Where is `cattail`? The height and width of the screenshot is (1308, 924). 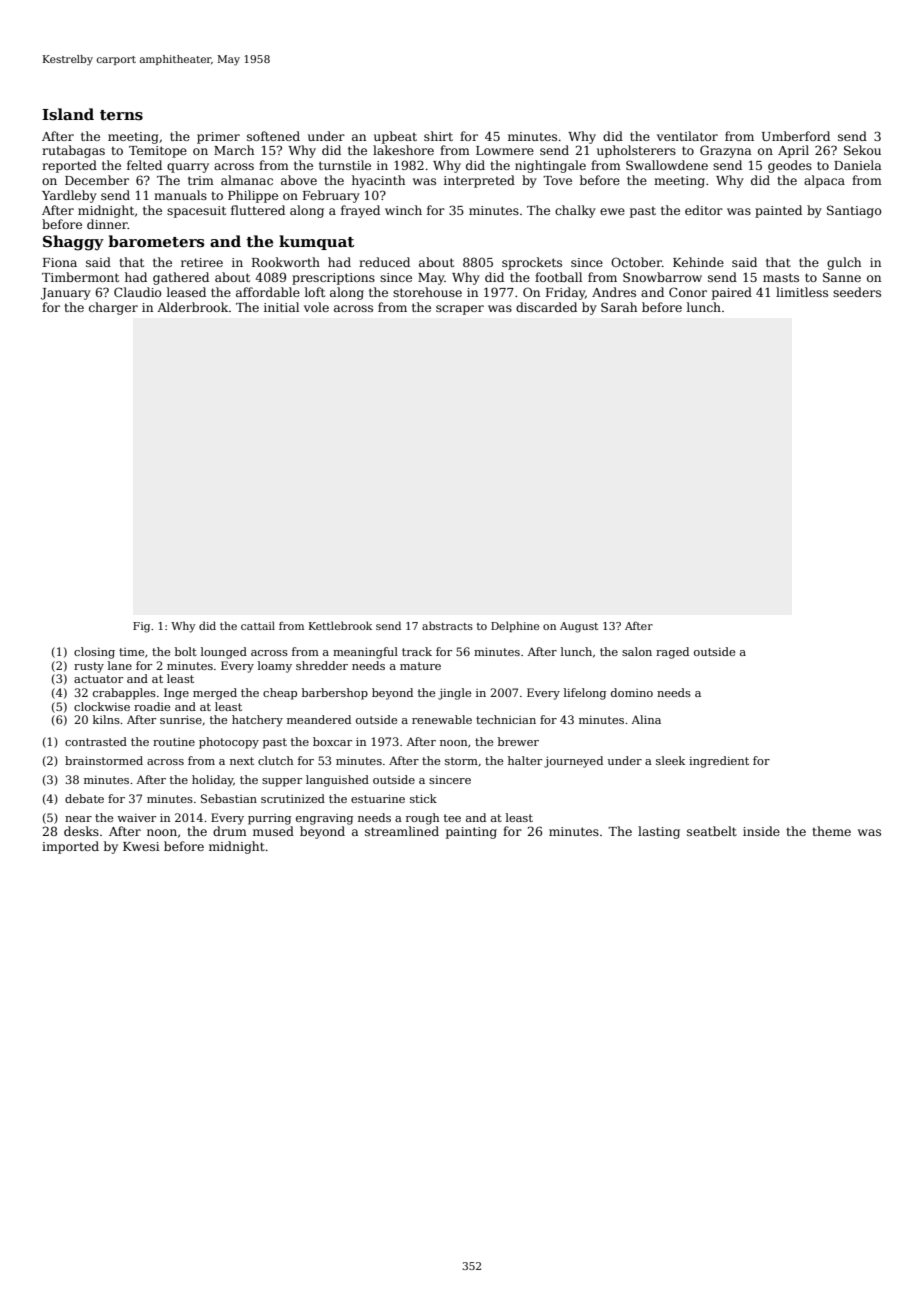 cattail is located at coordinates (258, 625).
